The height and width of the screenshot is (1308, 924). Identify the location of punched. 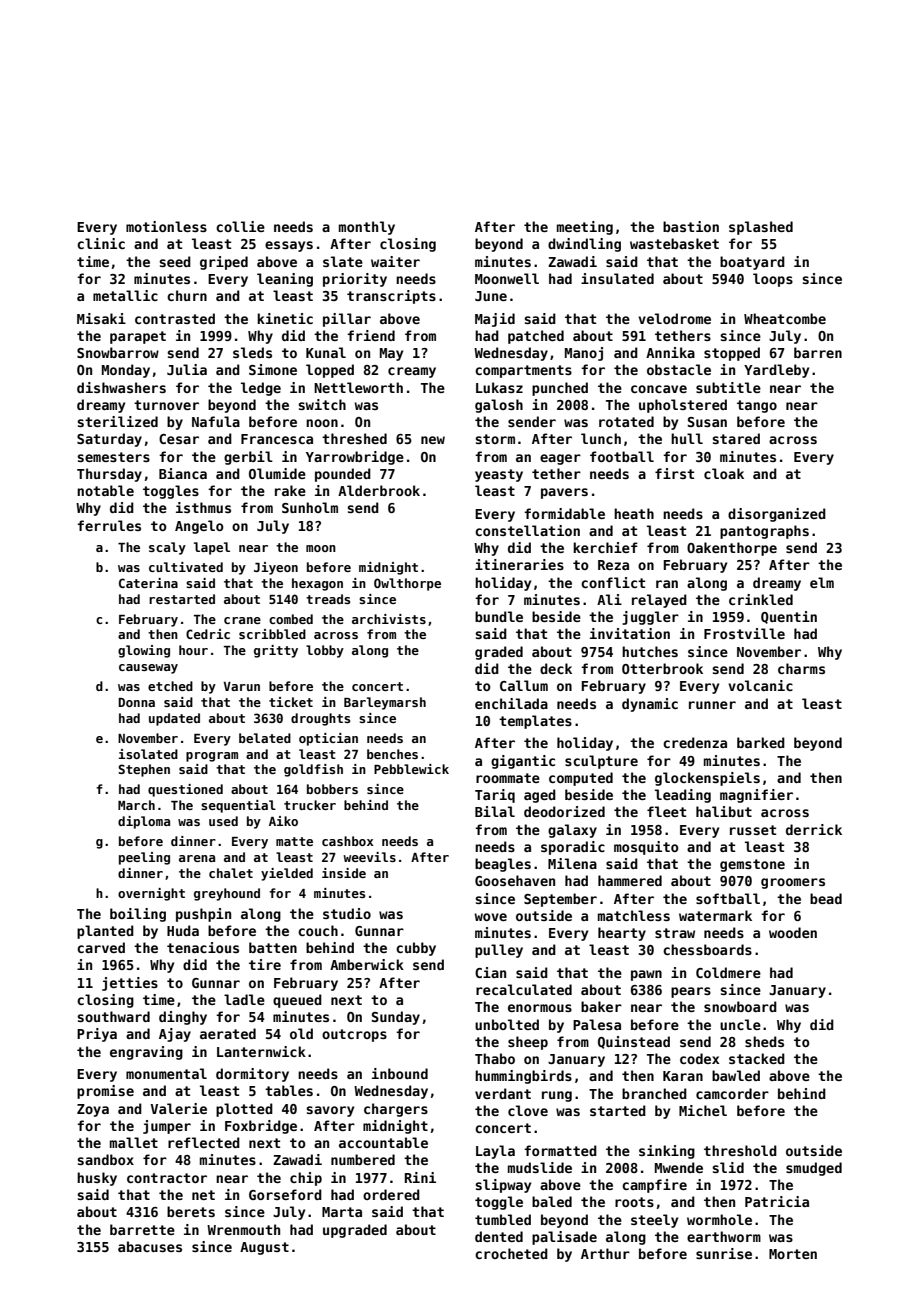
(560, 389).
